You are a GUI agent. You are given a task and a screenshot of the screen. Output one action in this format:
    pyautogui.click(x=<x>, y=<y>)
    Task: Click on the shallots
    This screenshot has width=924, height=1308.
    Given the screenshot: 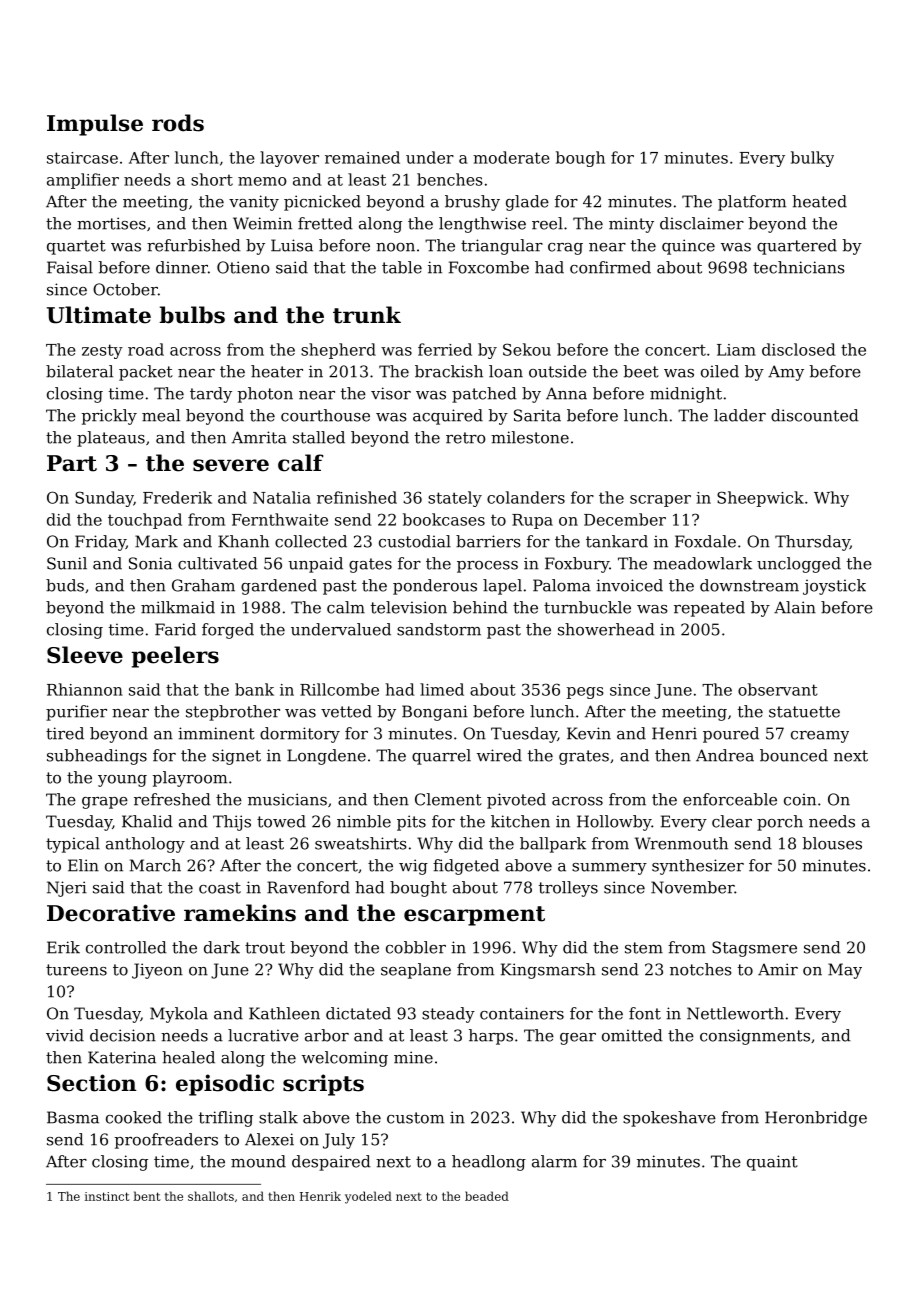 What is the action you would take?
    pyautogui.click(x=211, y=1196)
